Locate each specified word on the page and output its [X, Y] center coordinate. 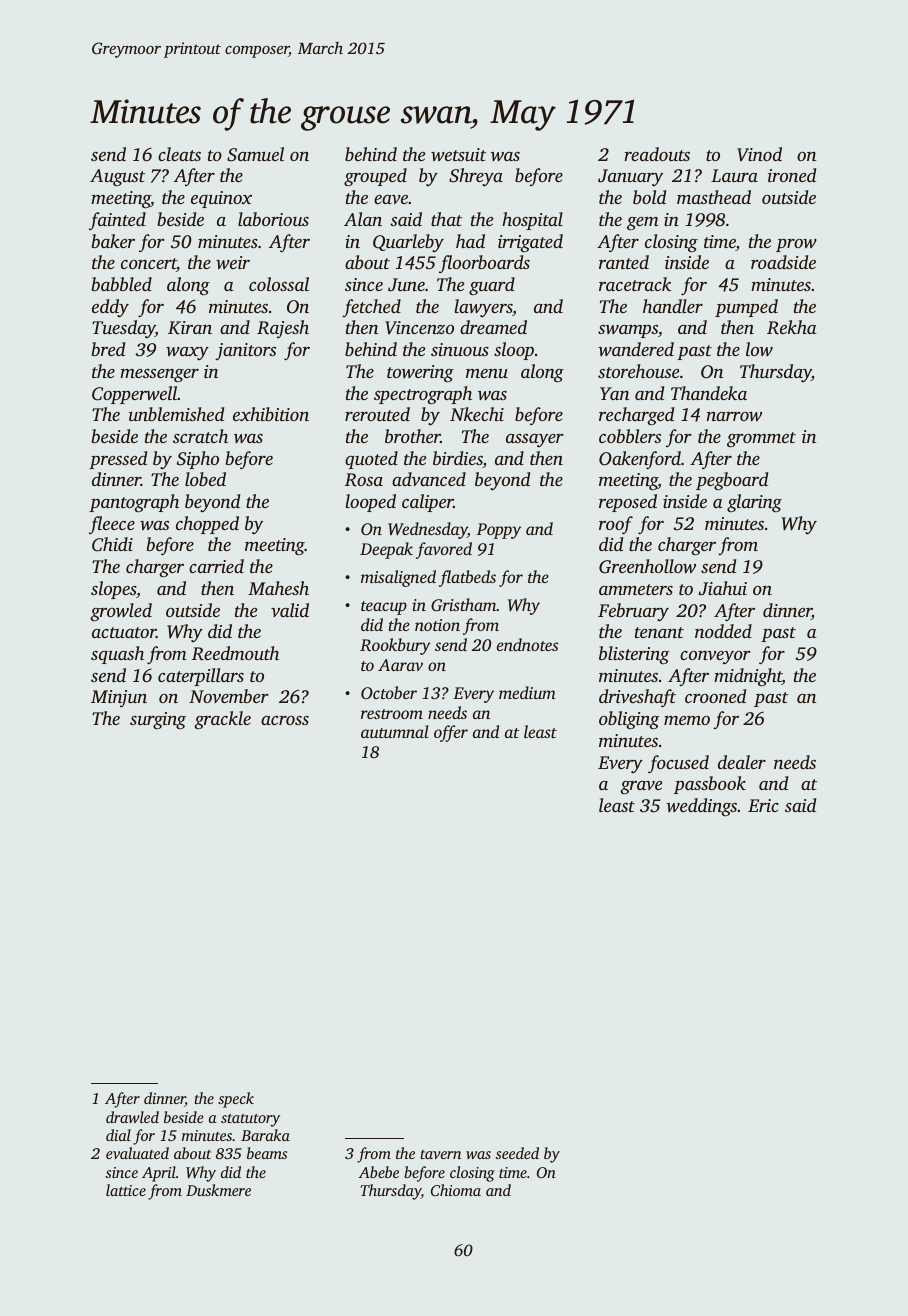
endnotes [527, 644]
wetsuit [458, 154]
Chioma [456, 1190]
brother [412, 436]
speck [236, 1100]
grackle [222, 720]
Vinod [759, 154]
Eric [763, 805]
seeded [517, 1153]
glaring [754, 503]
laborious [273, 219]
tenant [659, 632]
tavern [440, 1154]
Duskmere [218, 1190]
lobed [205, 479]
